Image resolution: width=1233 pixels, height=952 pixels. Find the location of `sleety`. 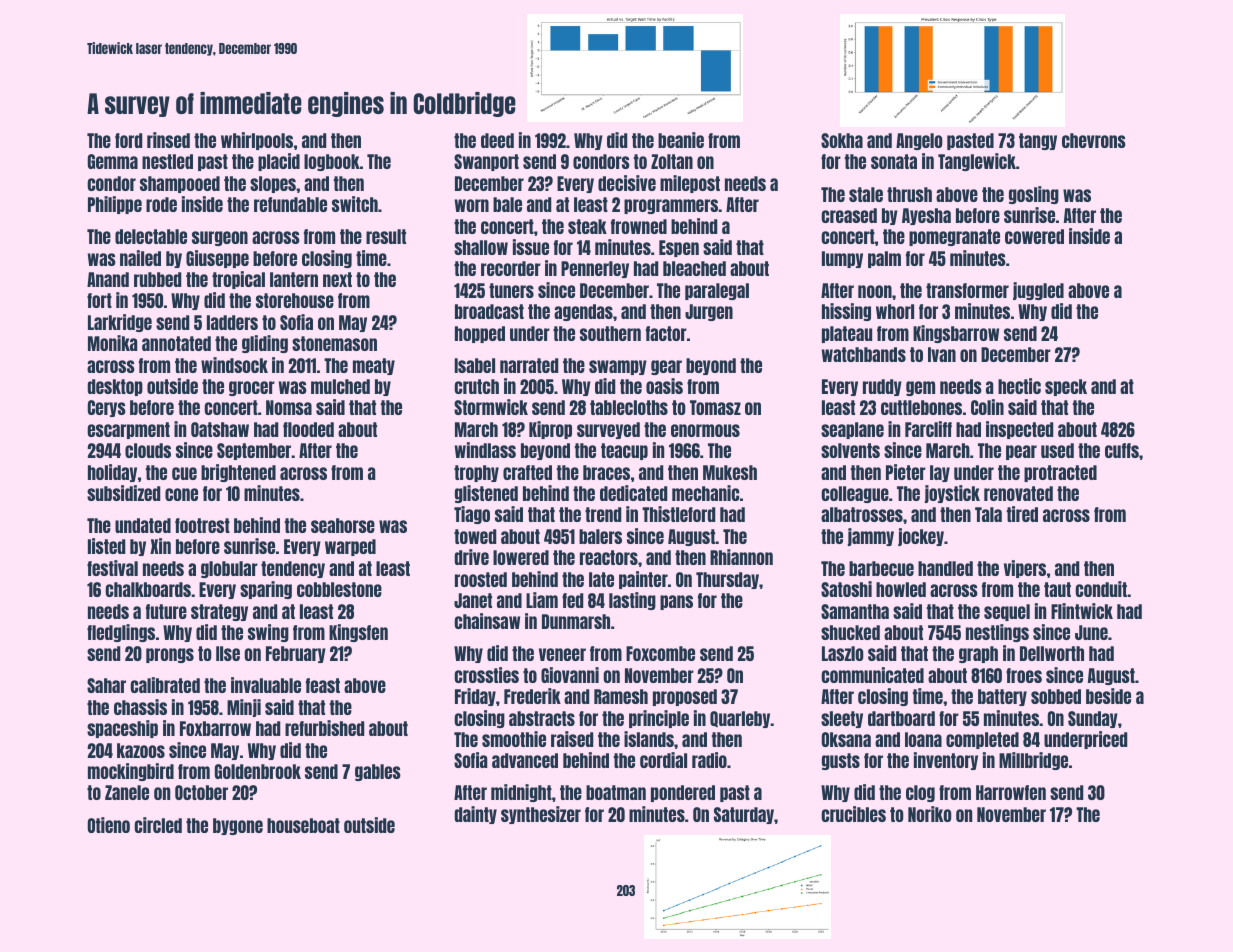

sleety is located at coordinates (842, 719).
